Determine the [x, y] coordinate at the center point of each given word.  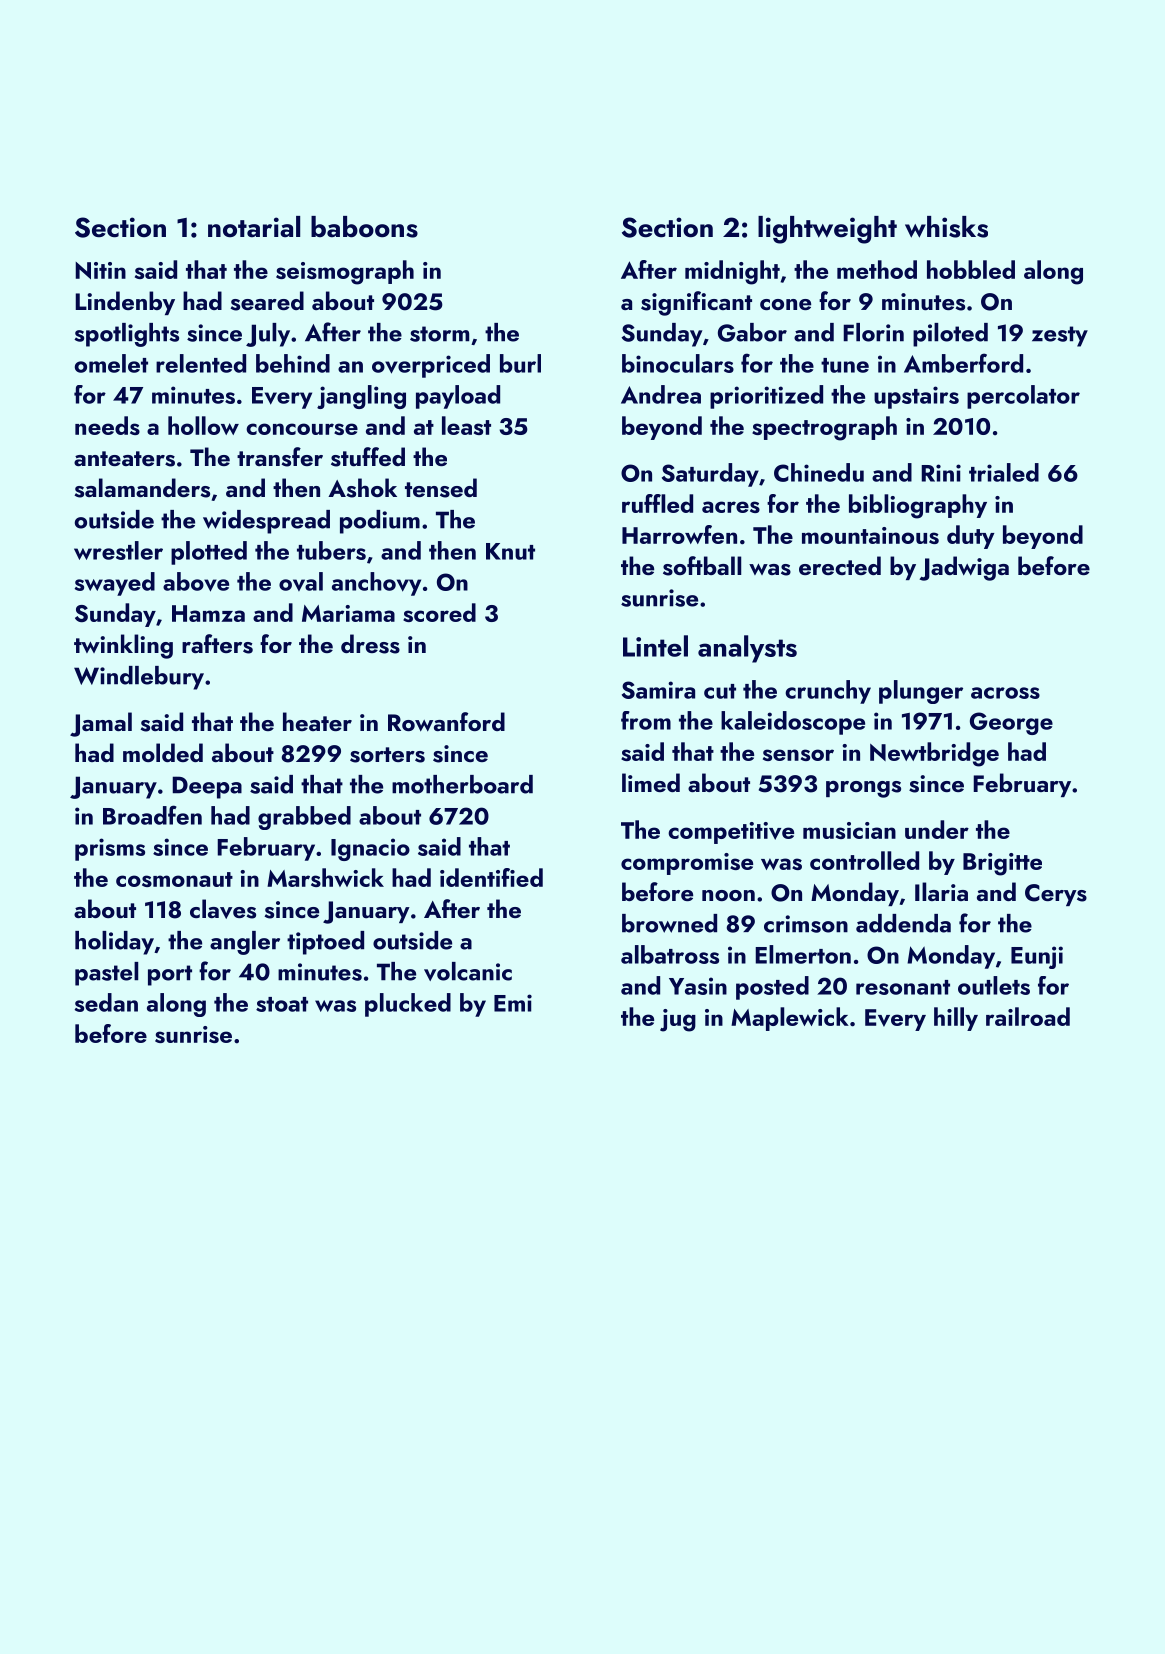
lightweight [827, 230]
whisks [946, 227]
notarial [254, 227]
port [170, 975]
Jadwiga [964, 568]
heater [317, 721]
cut [720, 691]
